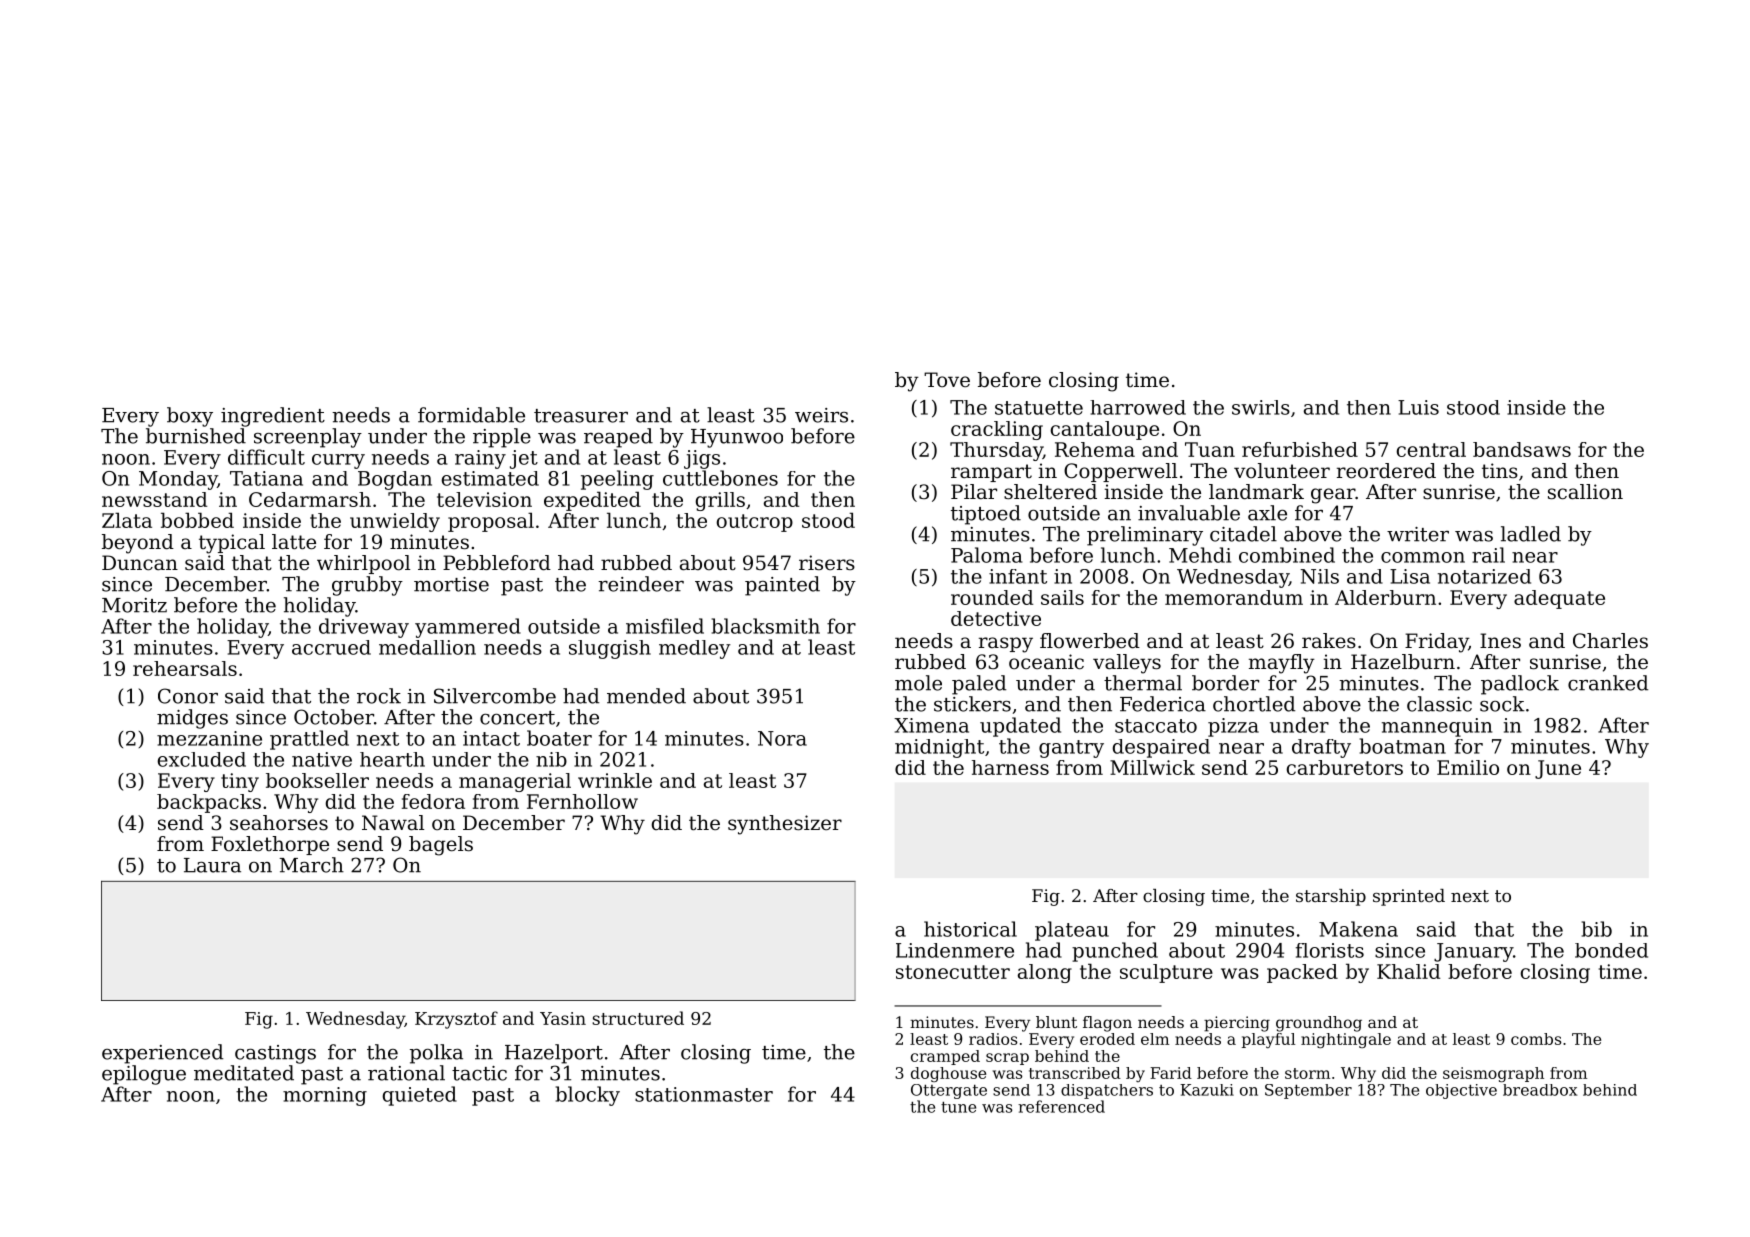  What do you see at coordinates (1346, 1040) in the screenshot?
I see `nightingale` at bounding box center [1346, 1040].
